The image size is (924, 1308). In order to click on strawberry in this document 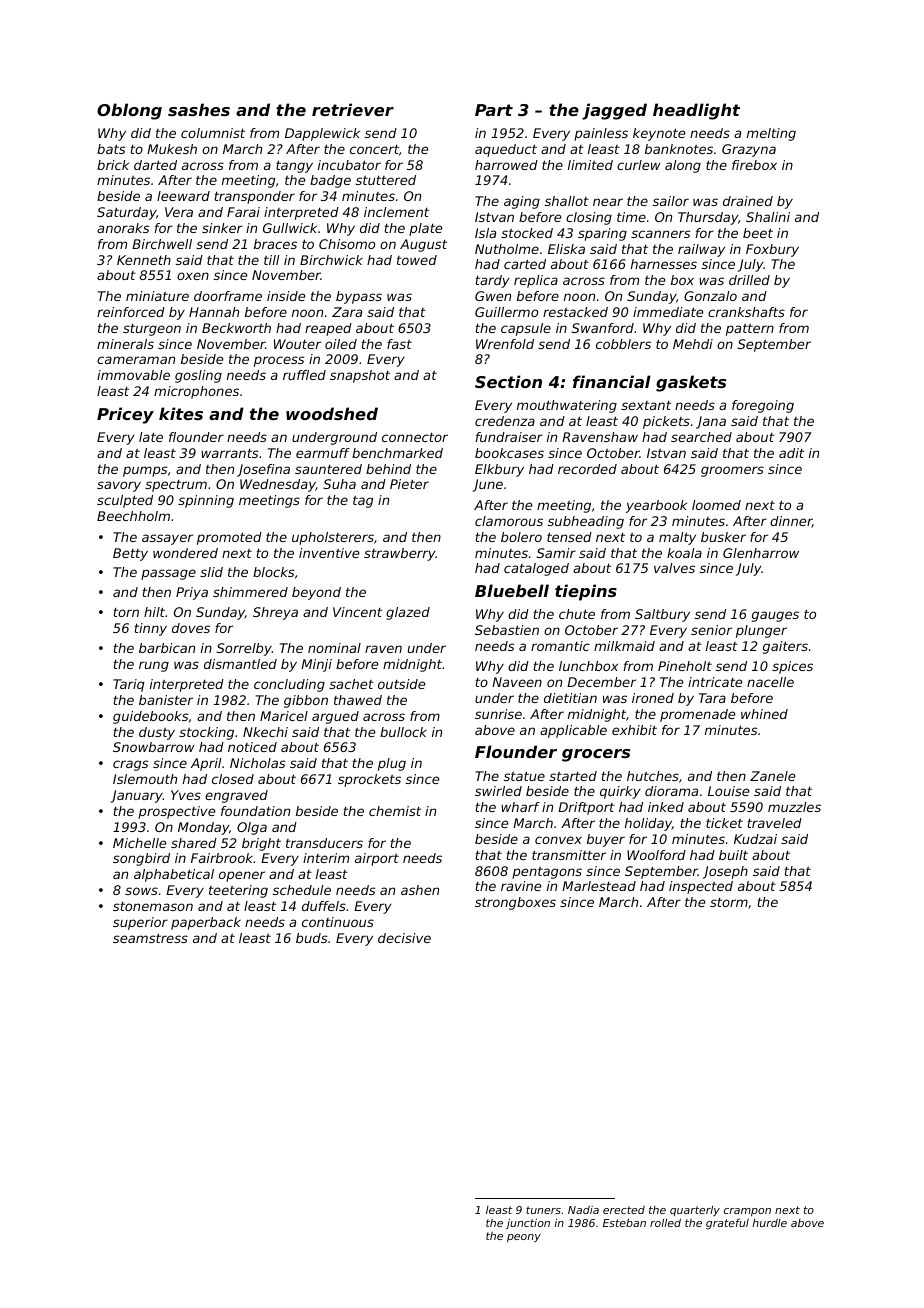, I will do `click(400, 554)`.
